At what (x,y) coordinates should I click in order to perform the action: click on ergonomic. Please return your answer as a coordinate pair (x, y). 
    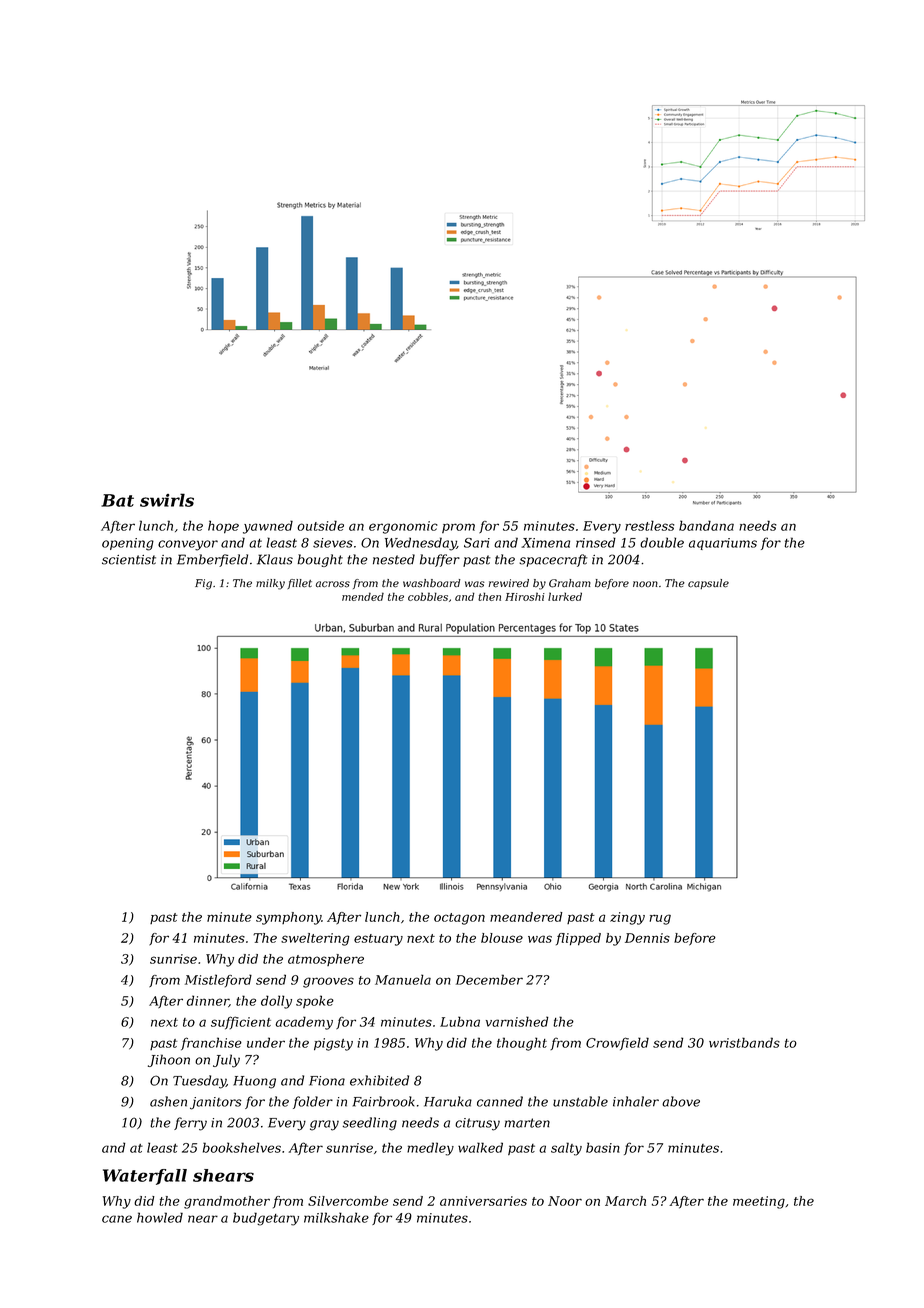
    Looking at the image, I should click on (403, 527).
